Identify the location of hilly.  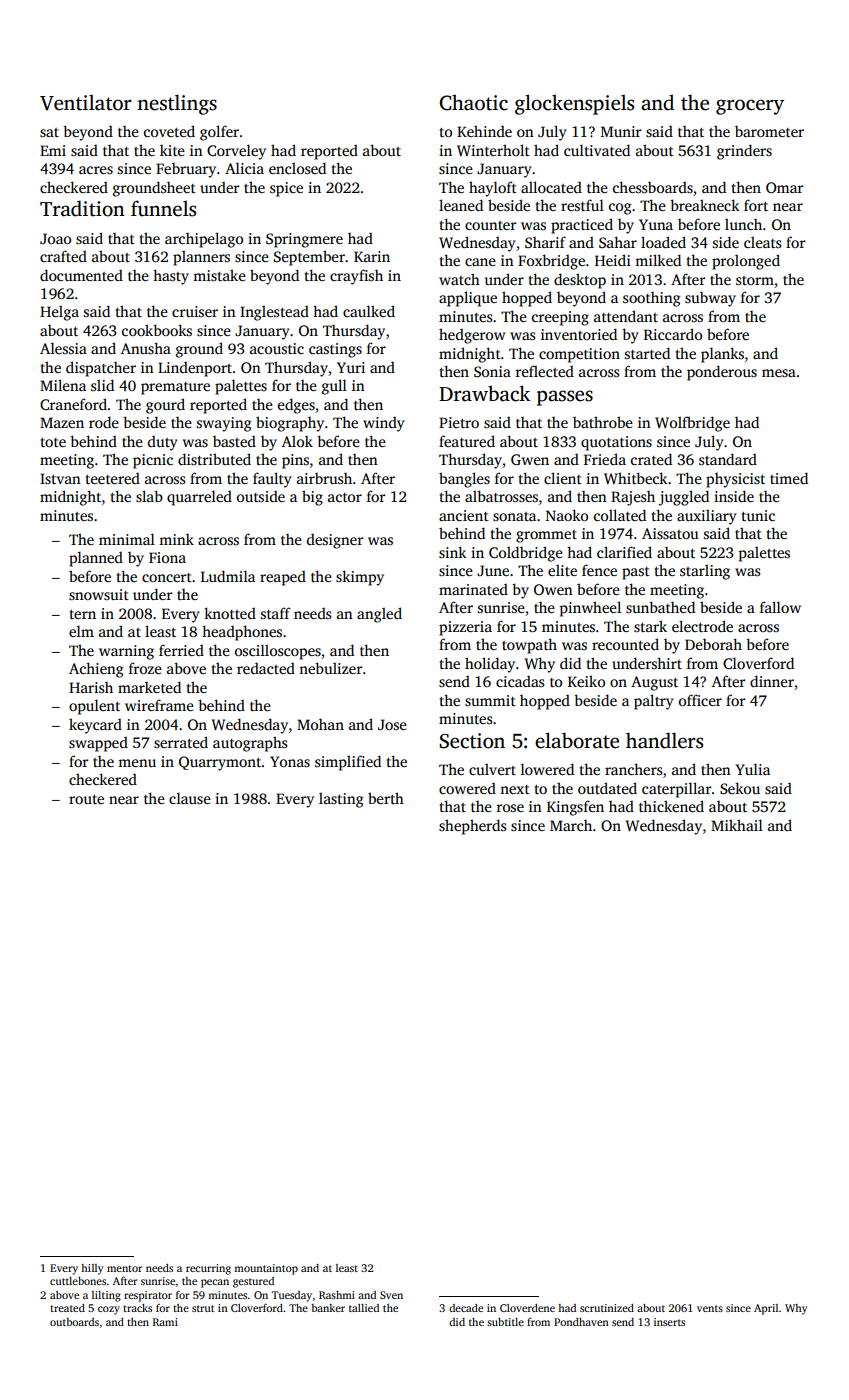
(92, 1269).
